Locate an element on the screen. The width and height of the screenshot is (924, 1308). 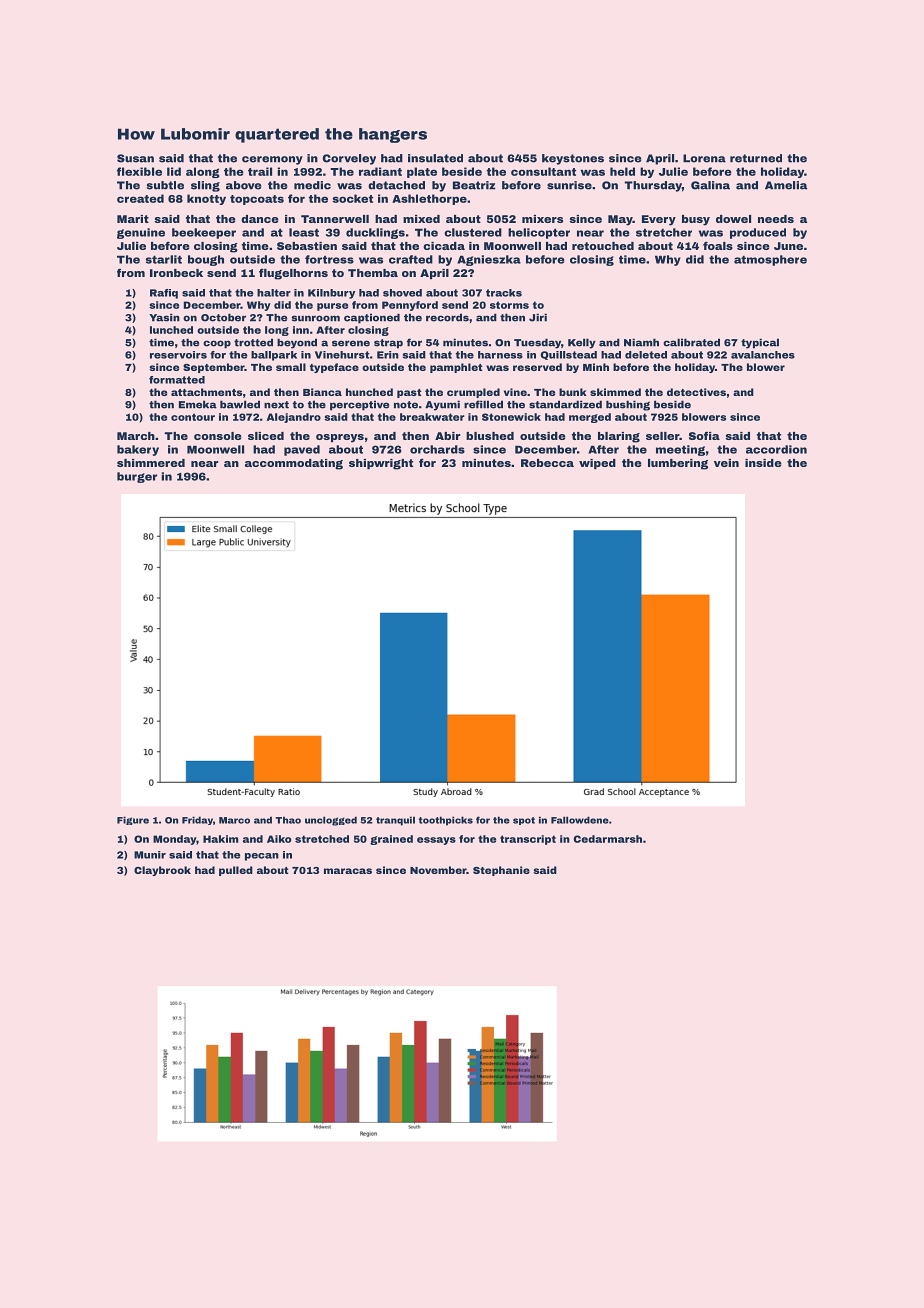
Figure is located at coordinates (133, 820).
